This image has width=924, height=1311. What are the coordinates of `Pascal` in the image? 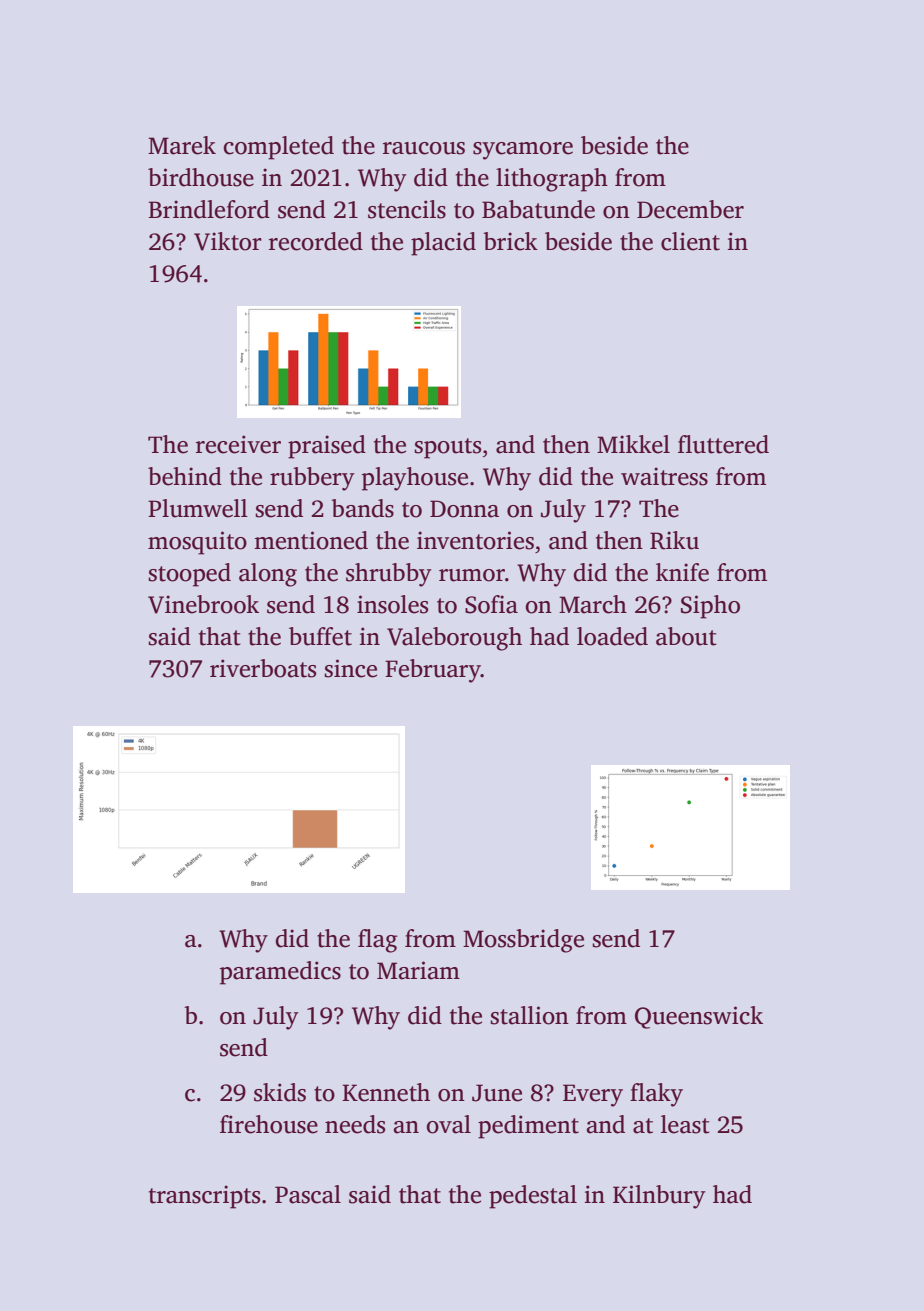 It's located at (308, 1194).
